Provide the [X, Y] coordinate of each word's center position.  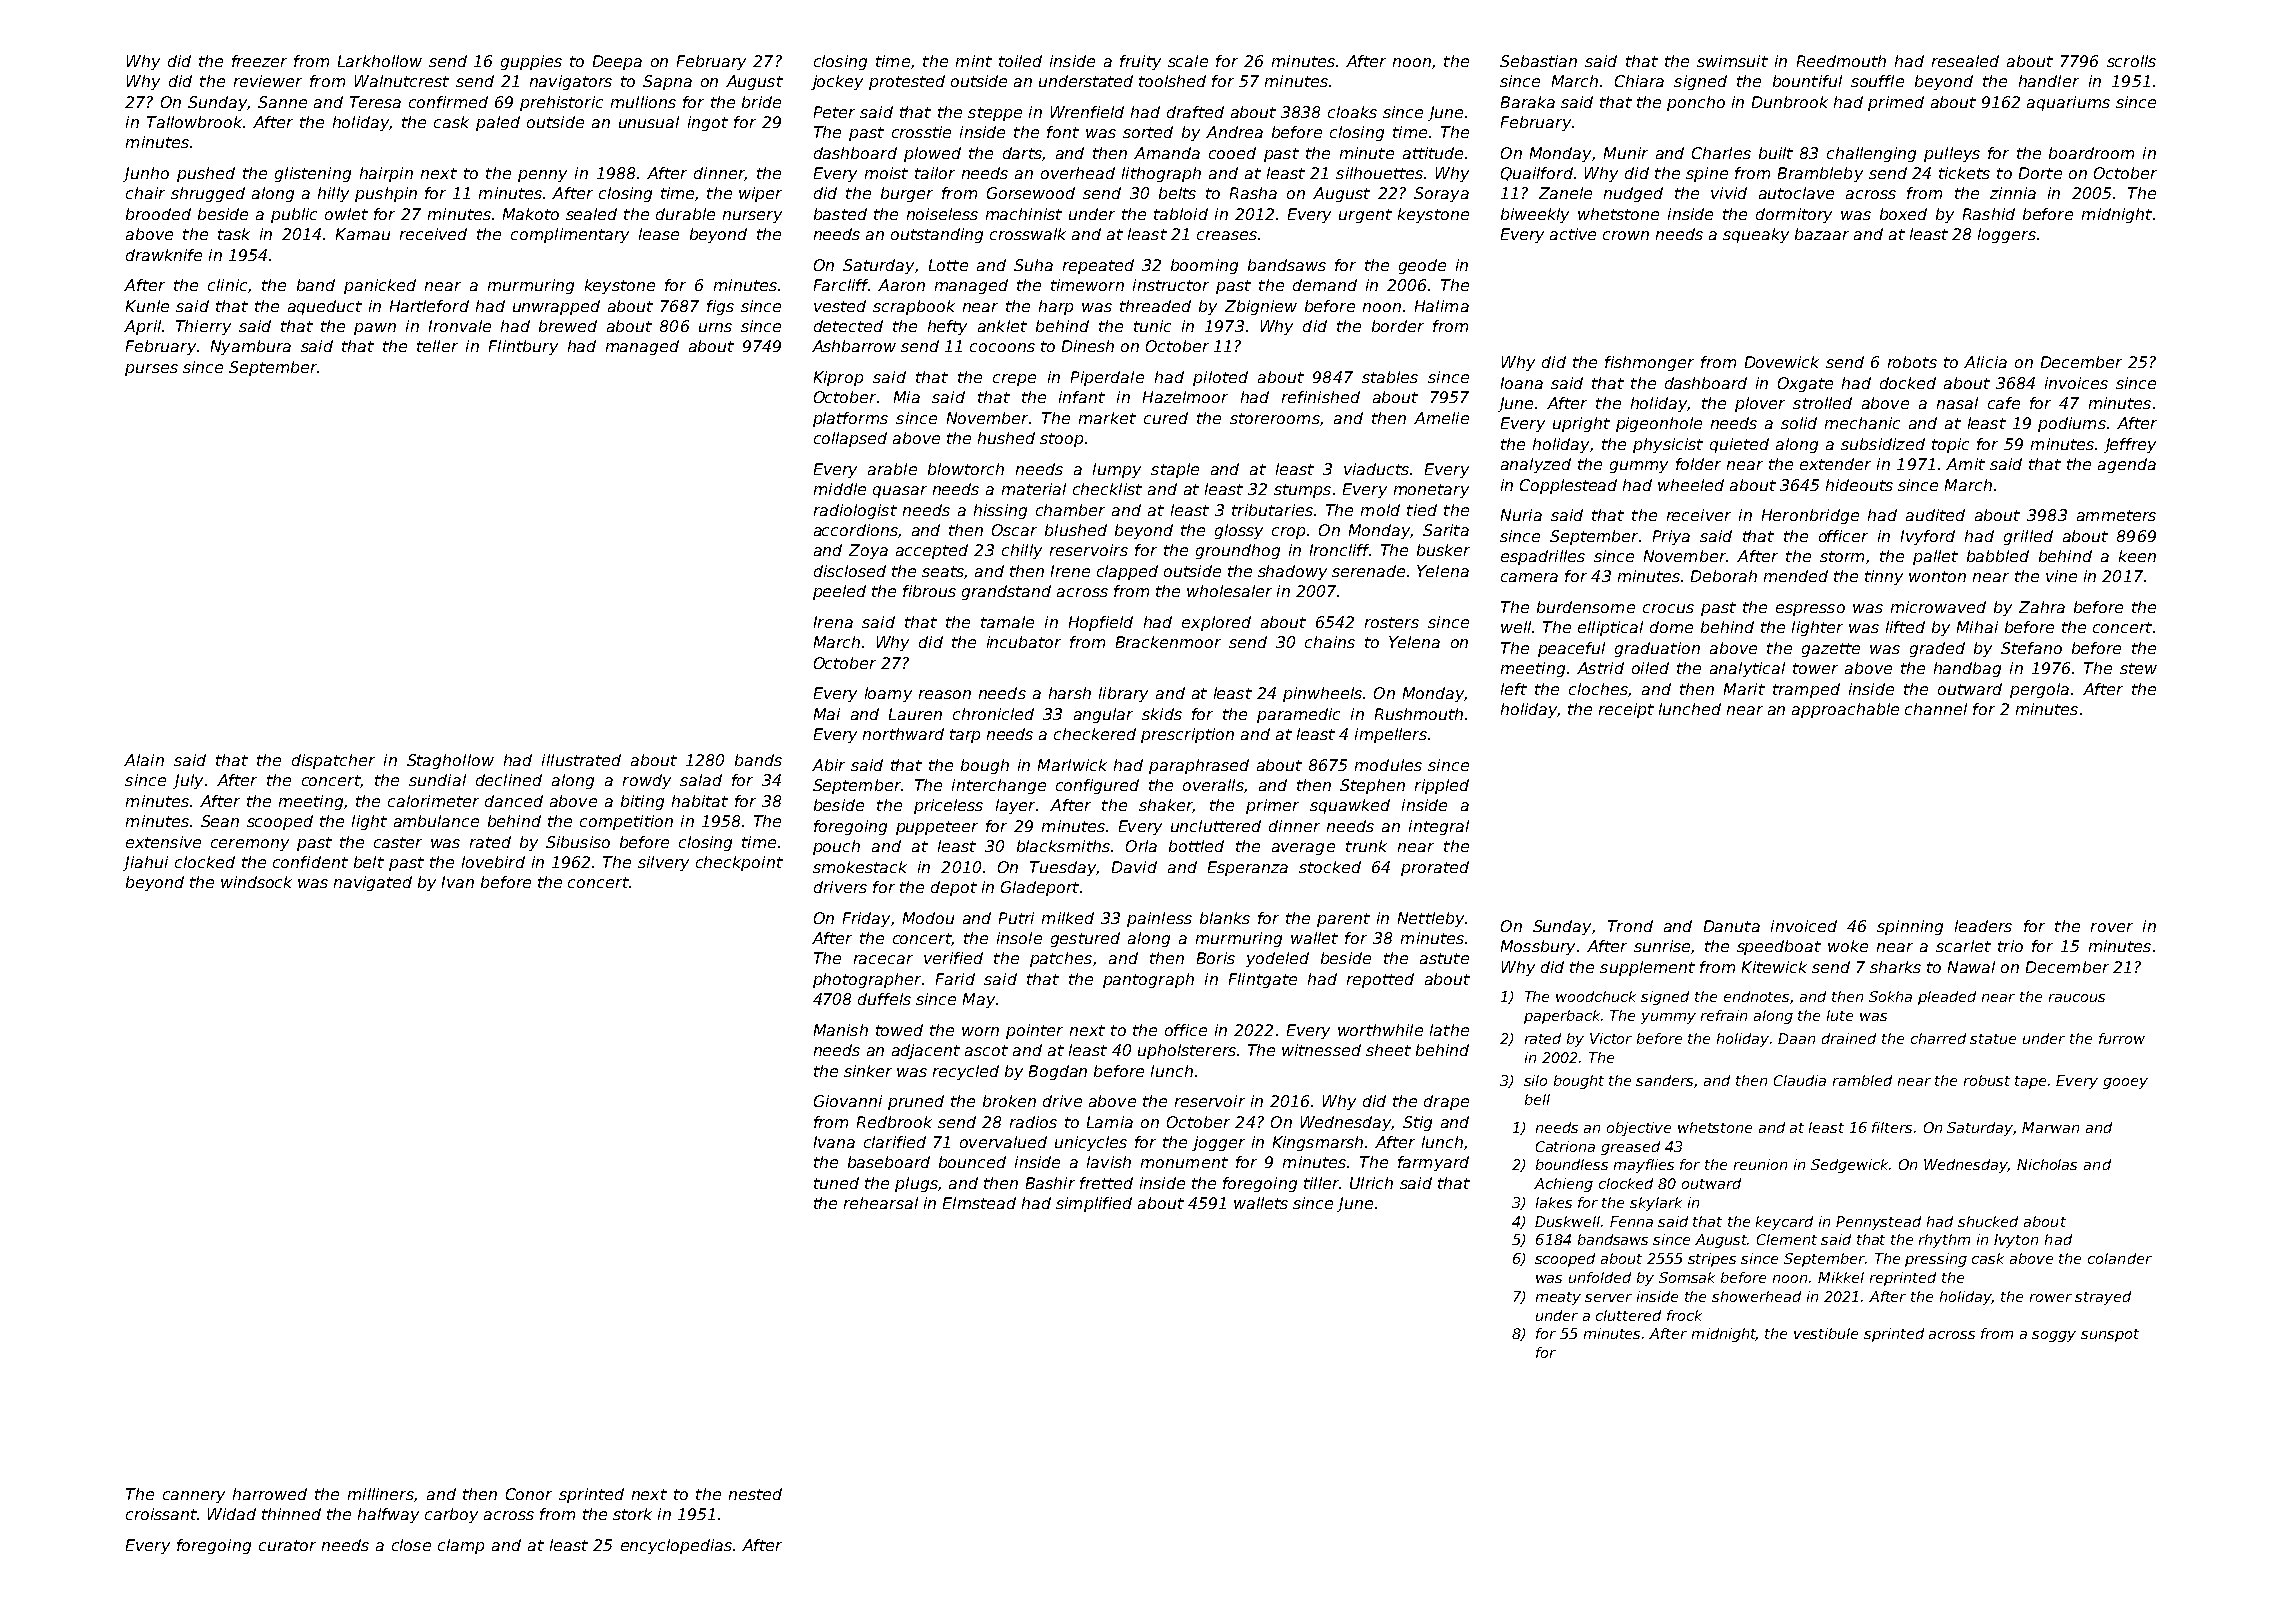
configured [1097, 786]
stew [2138, 668]
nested [755, 1494]
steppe [995, 114]
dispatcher [333, 761]
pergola [2039, 690]
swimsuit [1732, 61]
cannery [194, 1497]
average [1303, 849]
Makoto [531, 214]
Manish [841, 1030]
